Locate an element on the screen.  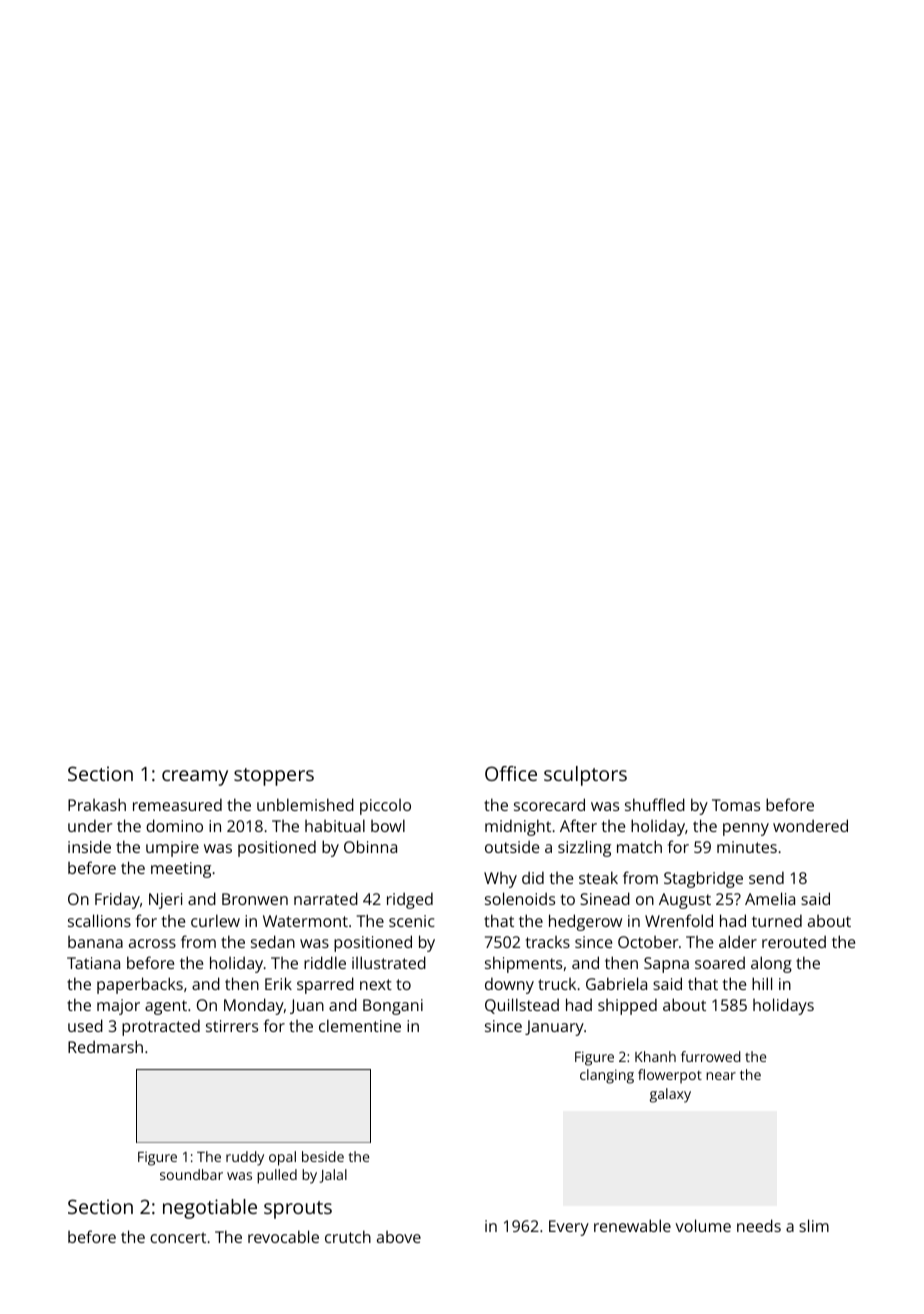
sizzling is located at coordinates (584, 848).
